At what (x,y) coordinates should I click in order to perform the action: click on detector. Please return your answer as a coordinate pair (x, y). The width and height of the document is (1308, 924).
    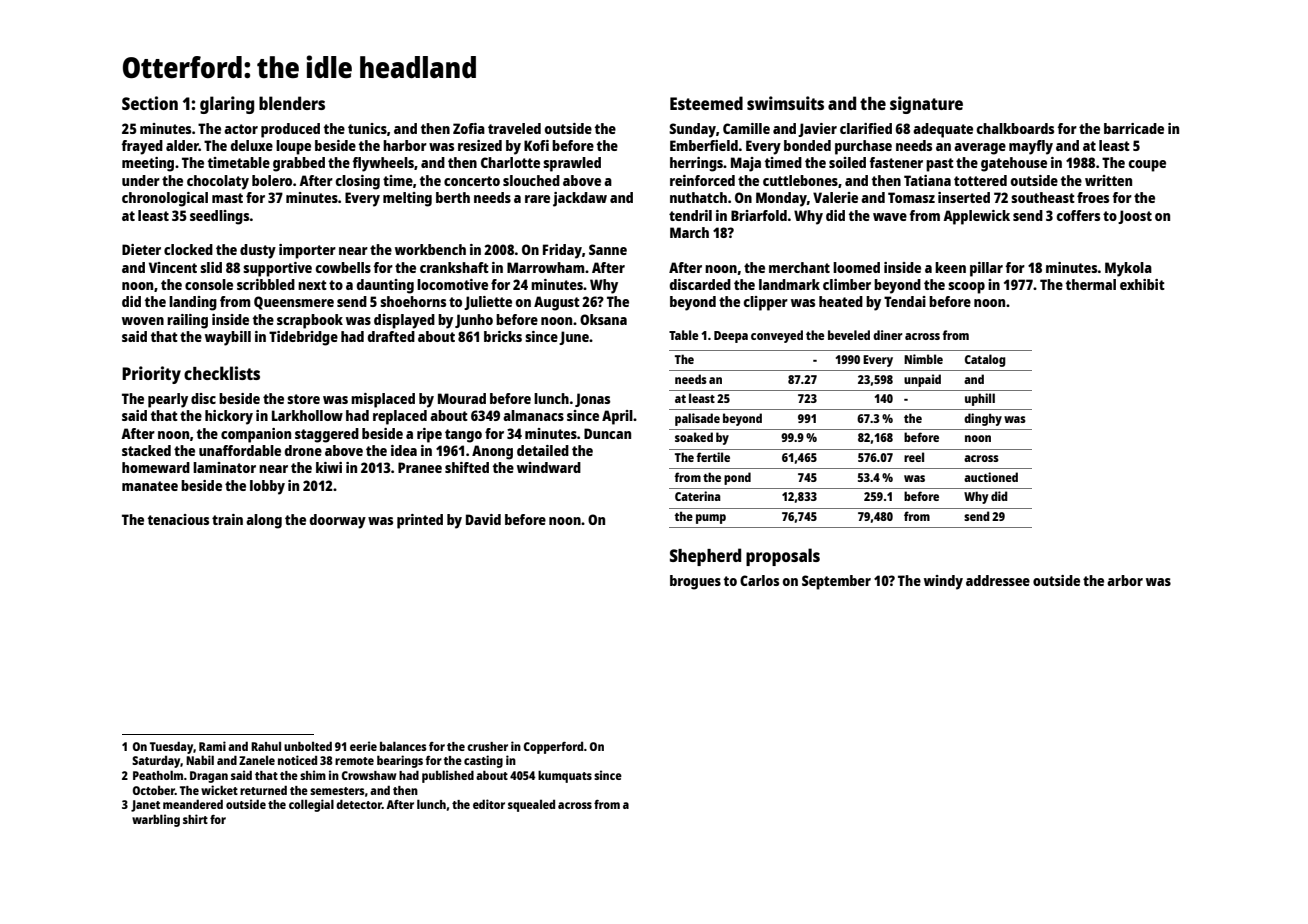
    Looking at the image, I should click on (359, 804).
